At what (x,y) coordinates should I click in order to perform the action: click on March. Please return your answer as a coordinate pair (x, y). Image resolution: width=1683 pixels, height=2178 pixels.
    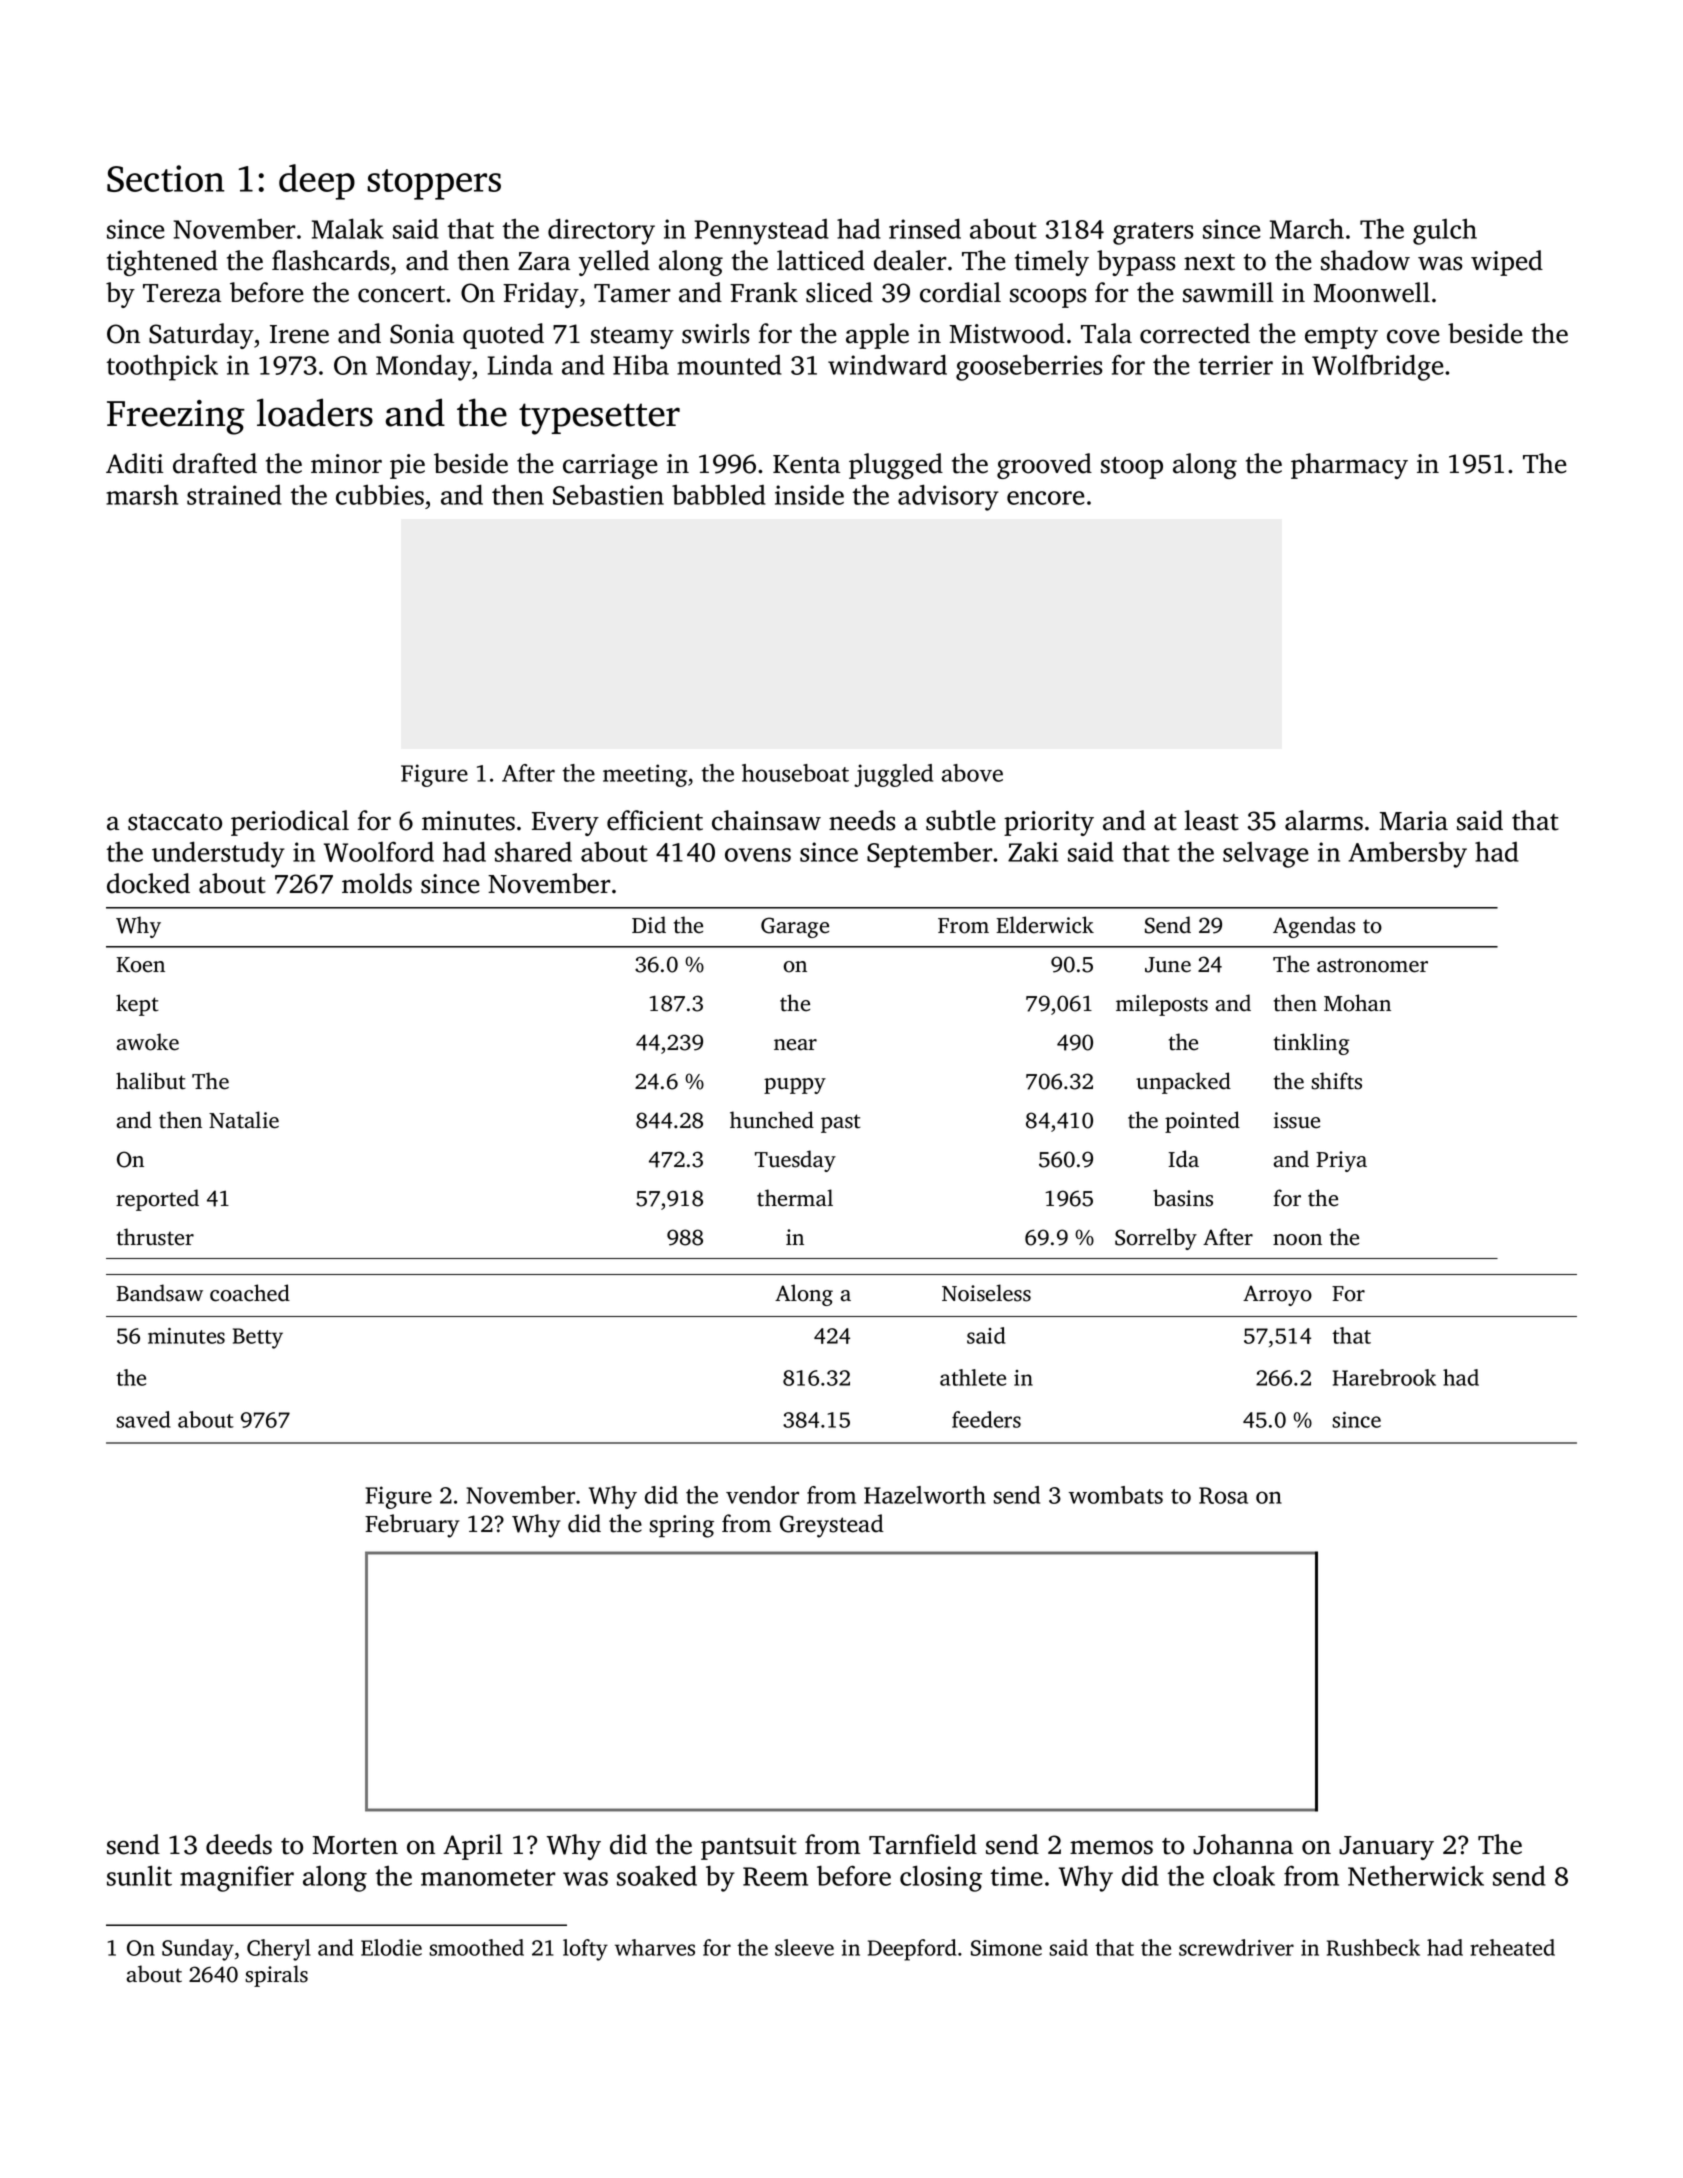
    Looking at the image, I should click on (1307, 228).
